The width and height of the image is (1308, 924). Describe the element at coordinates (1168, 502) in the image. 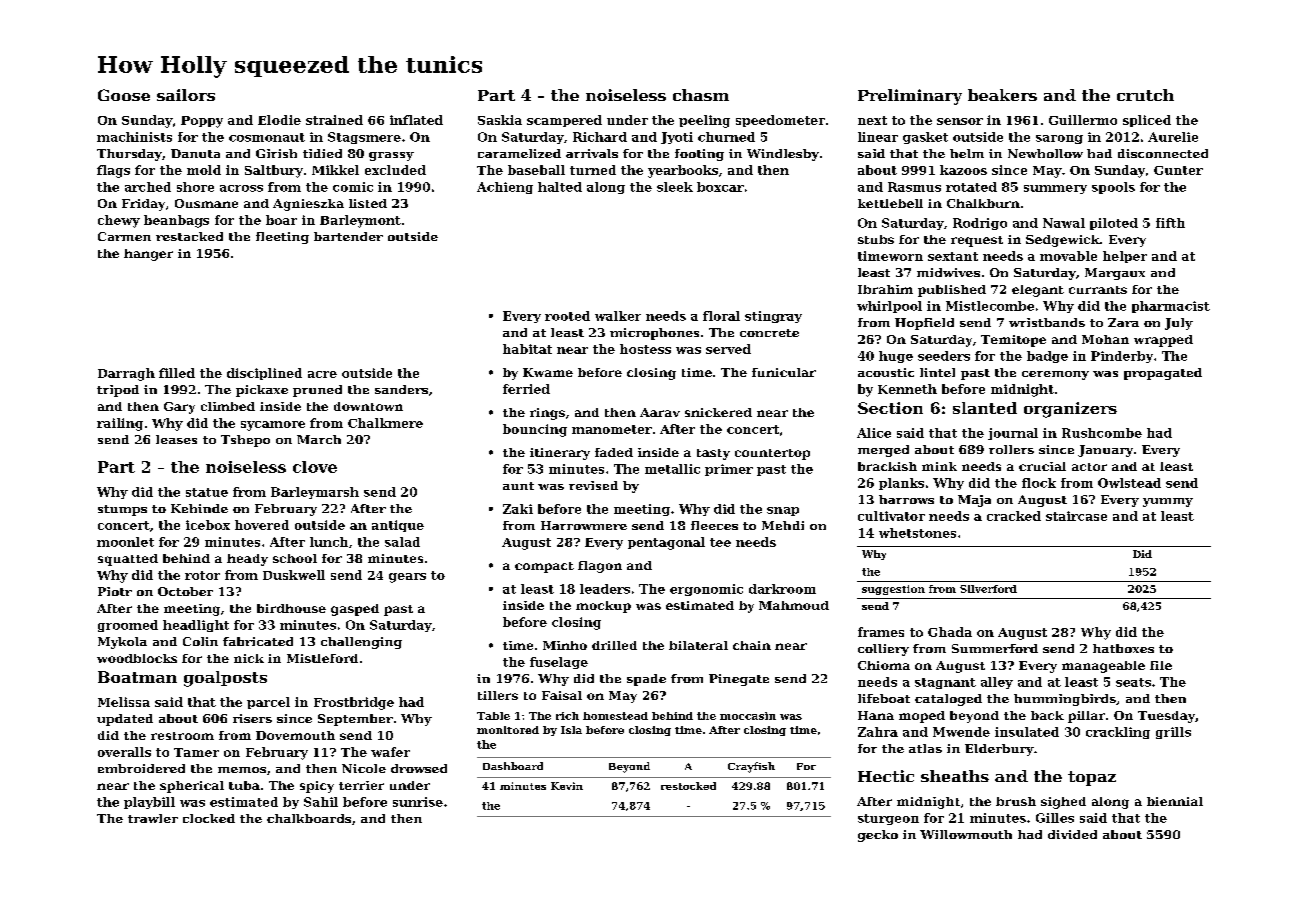

I see `yummy` at that location.
